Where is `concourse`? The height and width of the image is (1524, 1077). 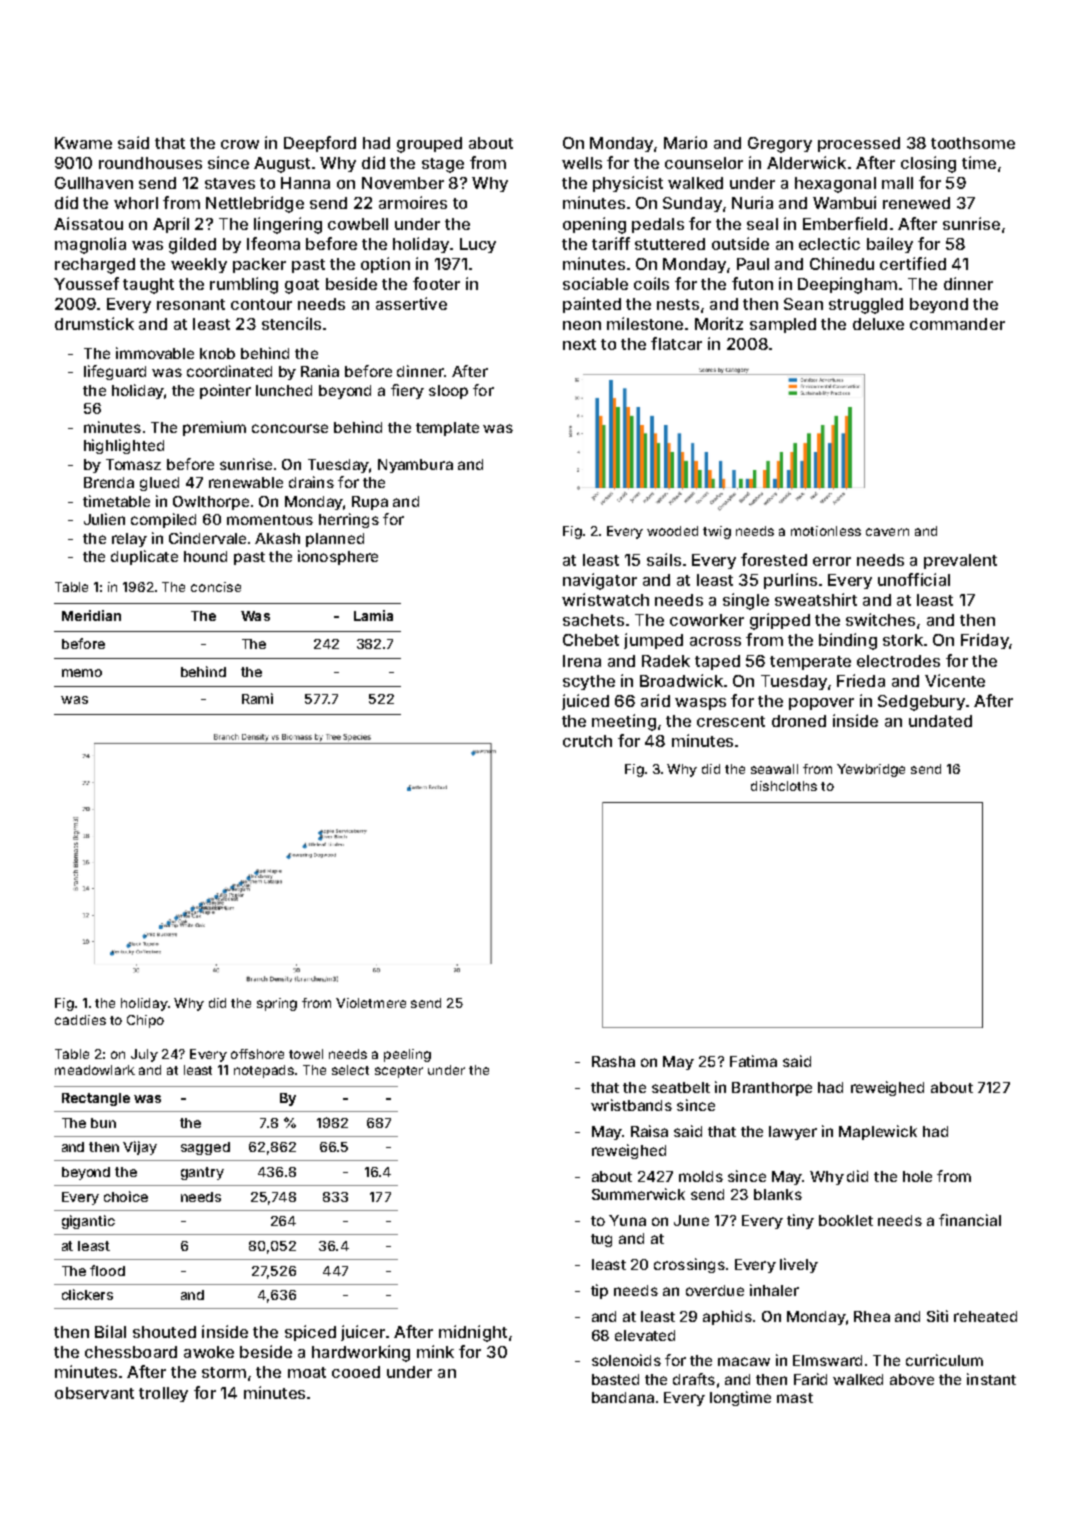 concourse is located at coordinates (290, 428).
